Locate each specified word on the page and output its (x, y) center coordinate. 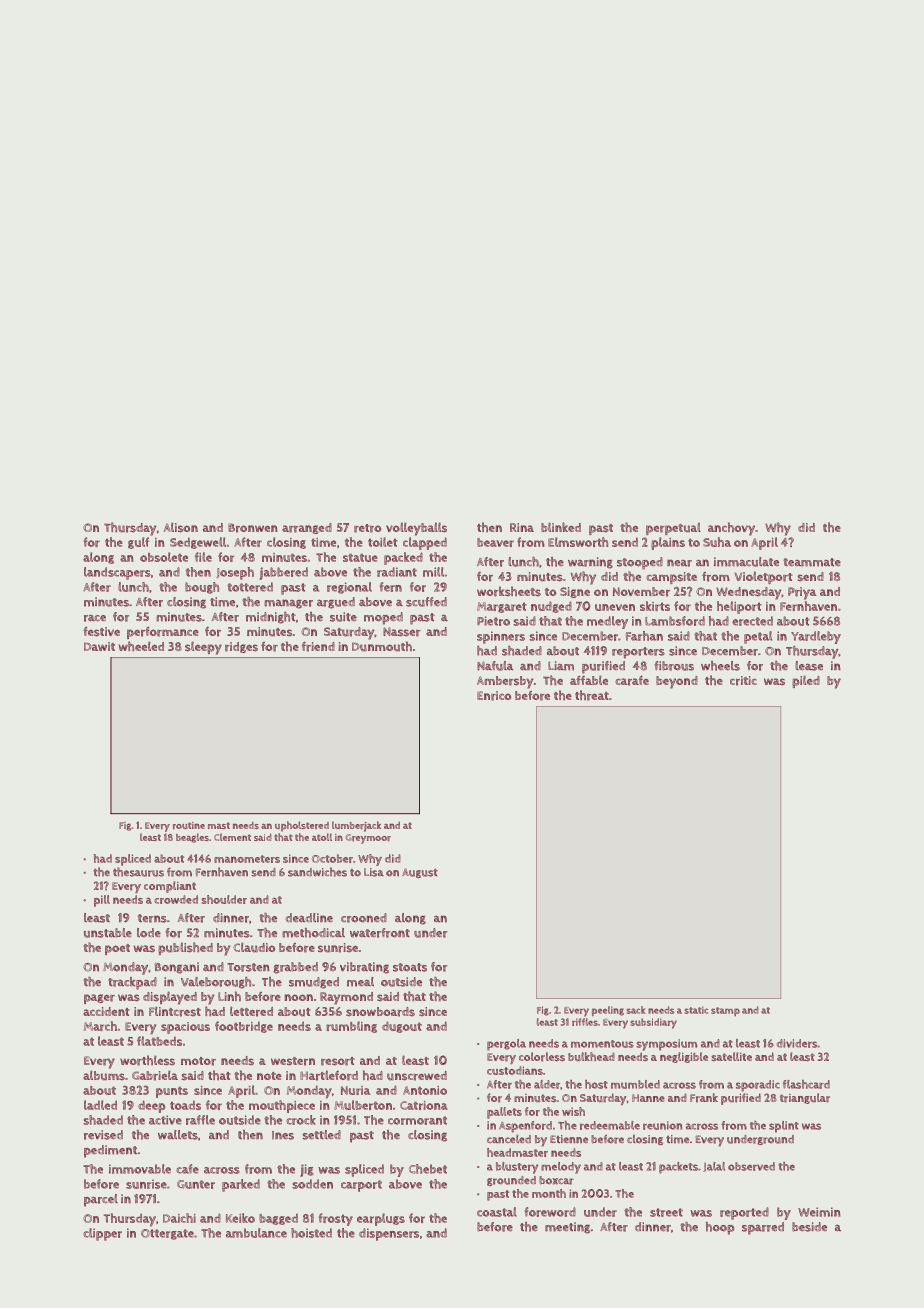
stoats (410, 967)
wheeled (141, 646)
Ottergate (167, 1234)
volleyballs (416, 529)
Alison (181, 527)
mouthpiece (282, 1106)
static (696, 1010)
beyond (677, 682)
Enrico (494, 696)
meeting (567, 1228)
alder (547, 1084)
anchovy (731, 529)
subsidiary (654, 1023)
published (185, 948)
